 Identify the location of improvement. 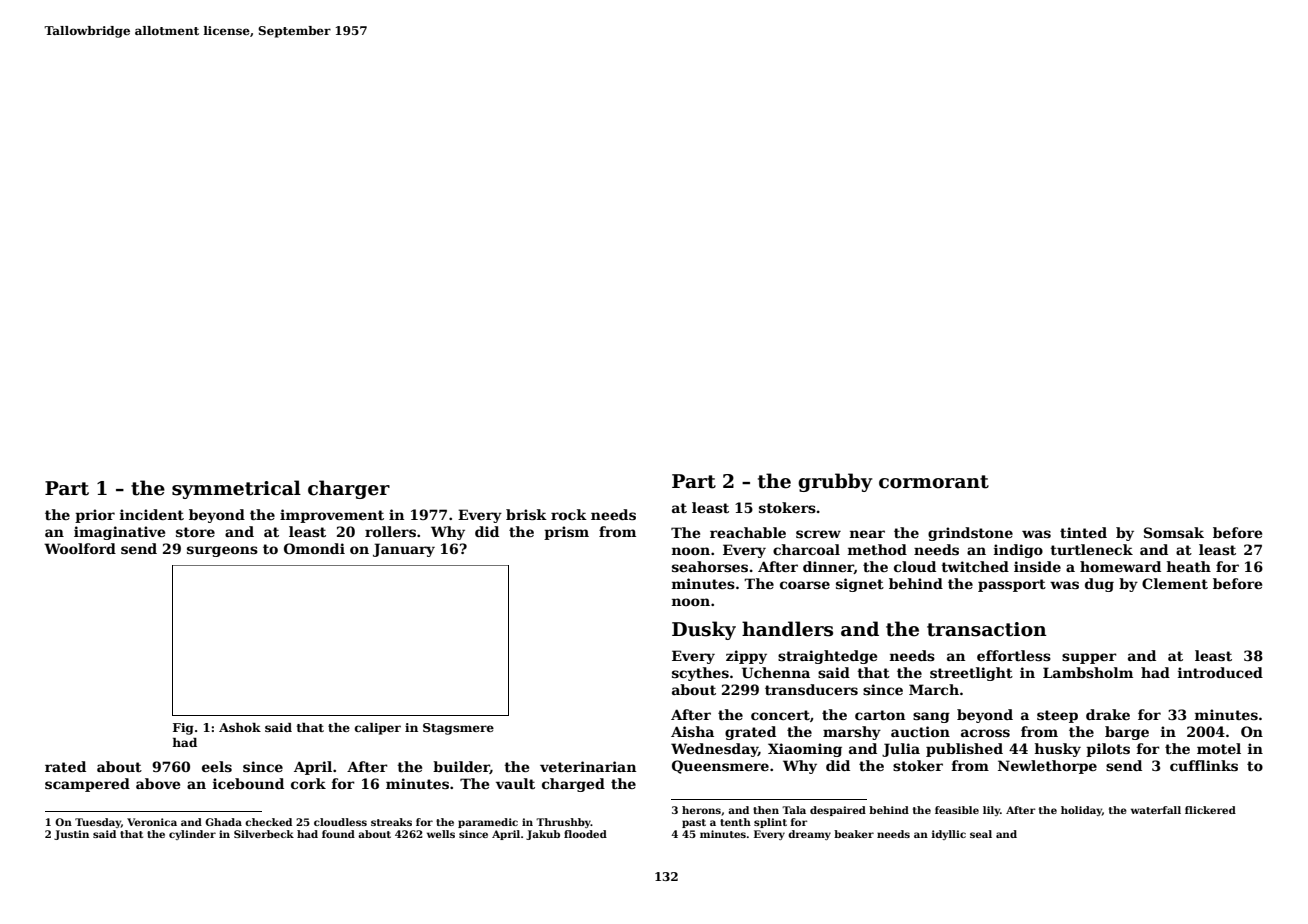
(332, 516).
